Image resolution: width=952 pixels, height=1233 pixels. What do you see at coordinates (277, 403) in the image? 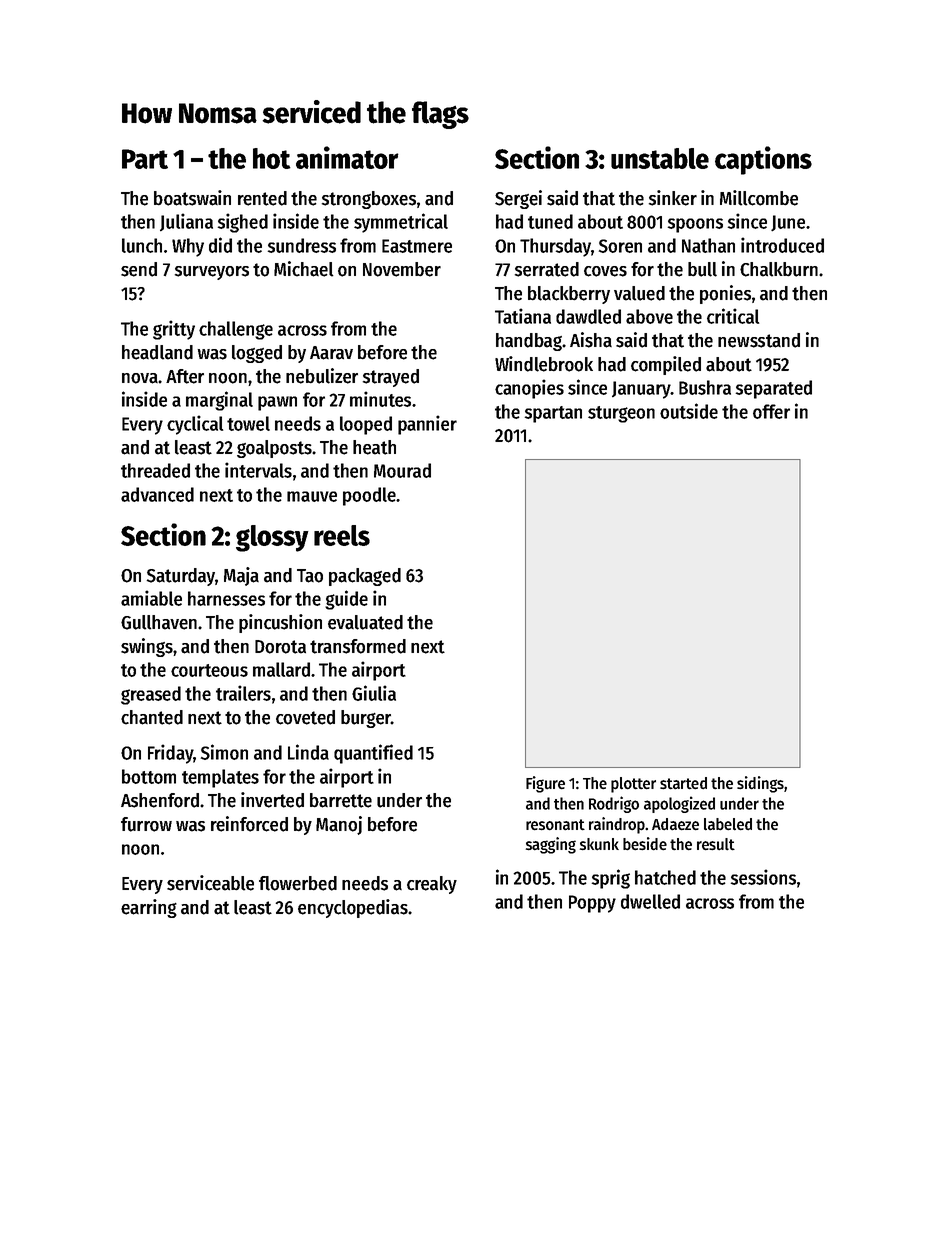
I see `pawn` at bounding box center [277, 403].
